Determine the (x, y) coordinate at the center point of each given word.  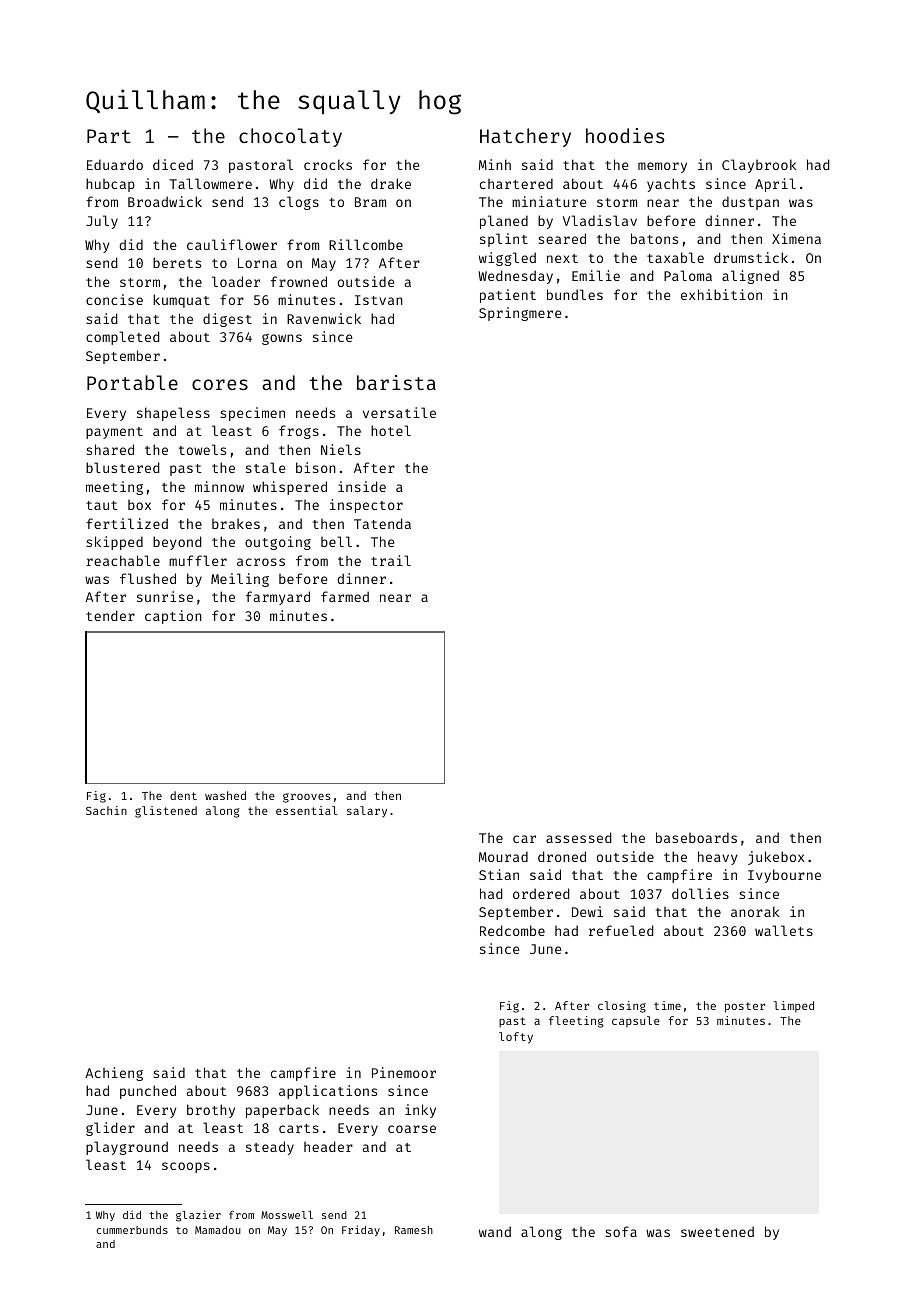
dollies (700, 893)
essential (306, 810)
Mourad (503, 856)
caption (173, 617)
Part (109, 136)
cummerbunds (132, 1230)
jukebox (776, 858)
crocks (328, 164)
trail (391, 560)
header (328, 1146)
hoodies (625, 135)
